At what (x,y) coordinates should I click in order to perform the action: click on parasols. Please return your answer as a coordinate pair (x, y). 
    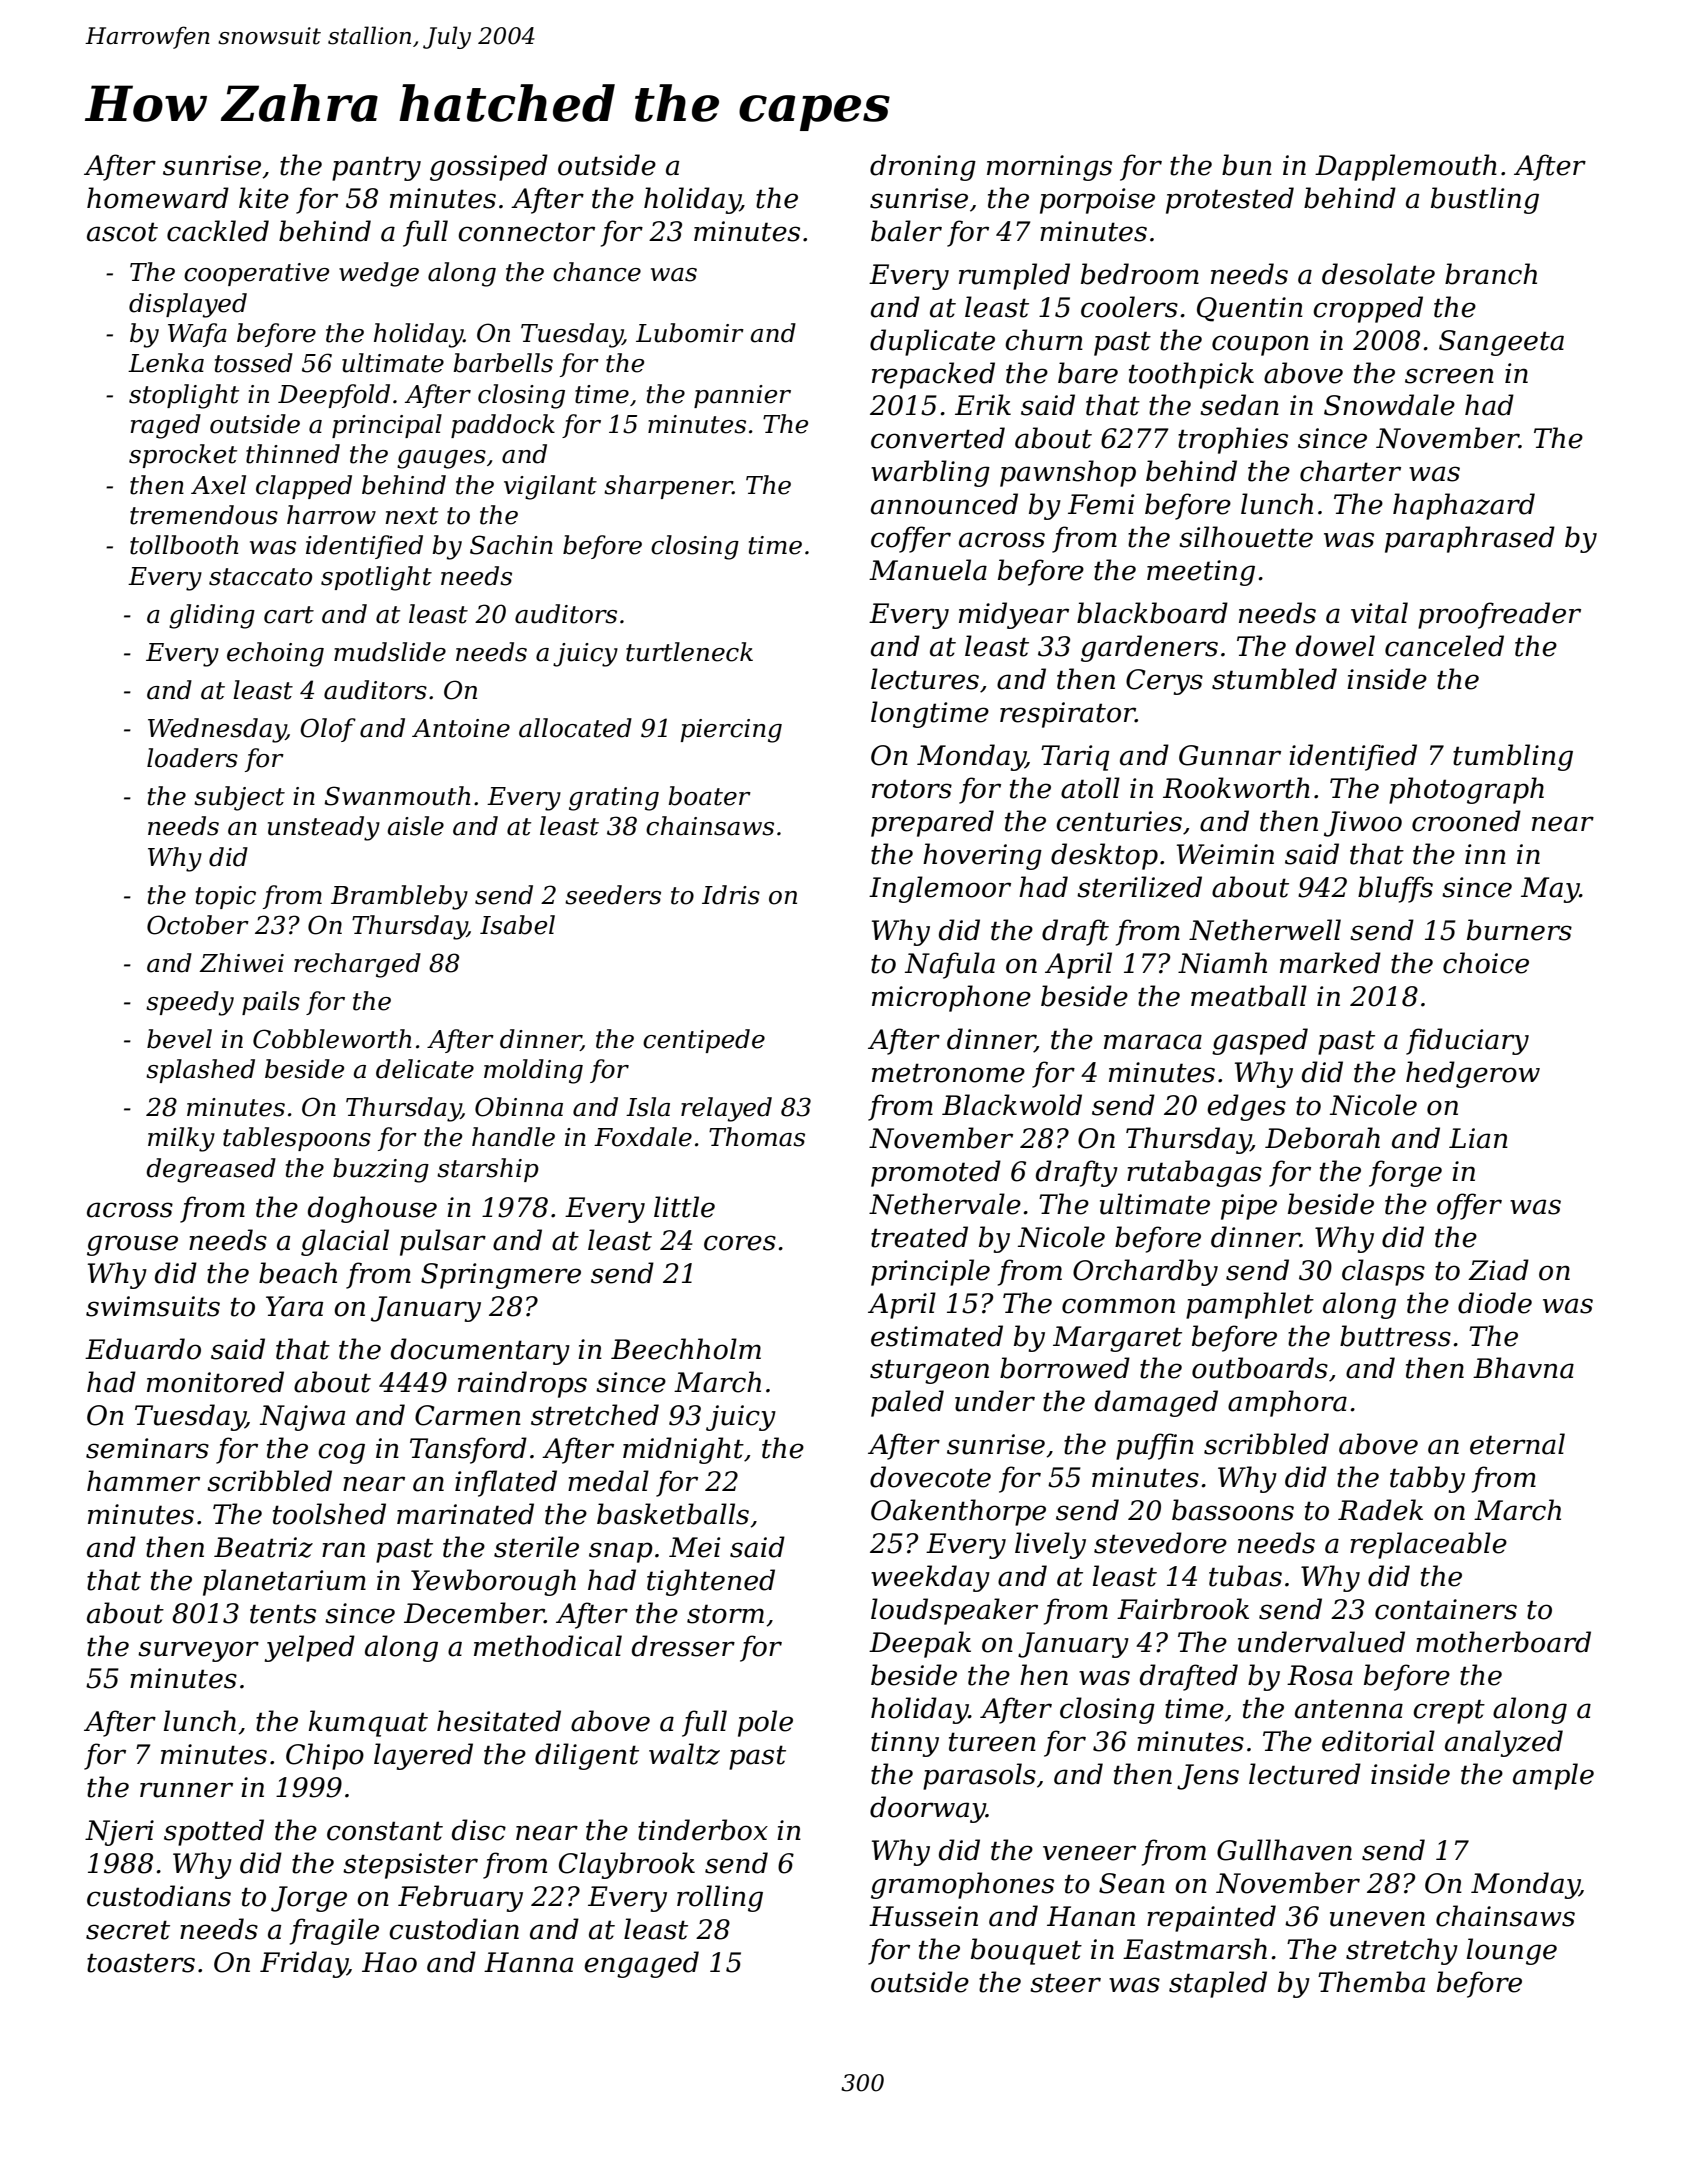
    Looking at the image, I should click on (979, 1776).
